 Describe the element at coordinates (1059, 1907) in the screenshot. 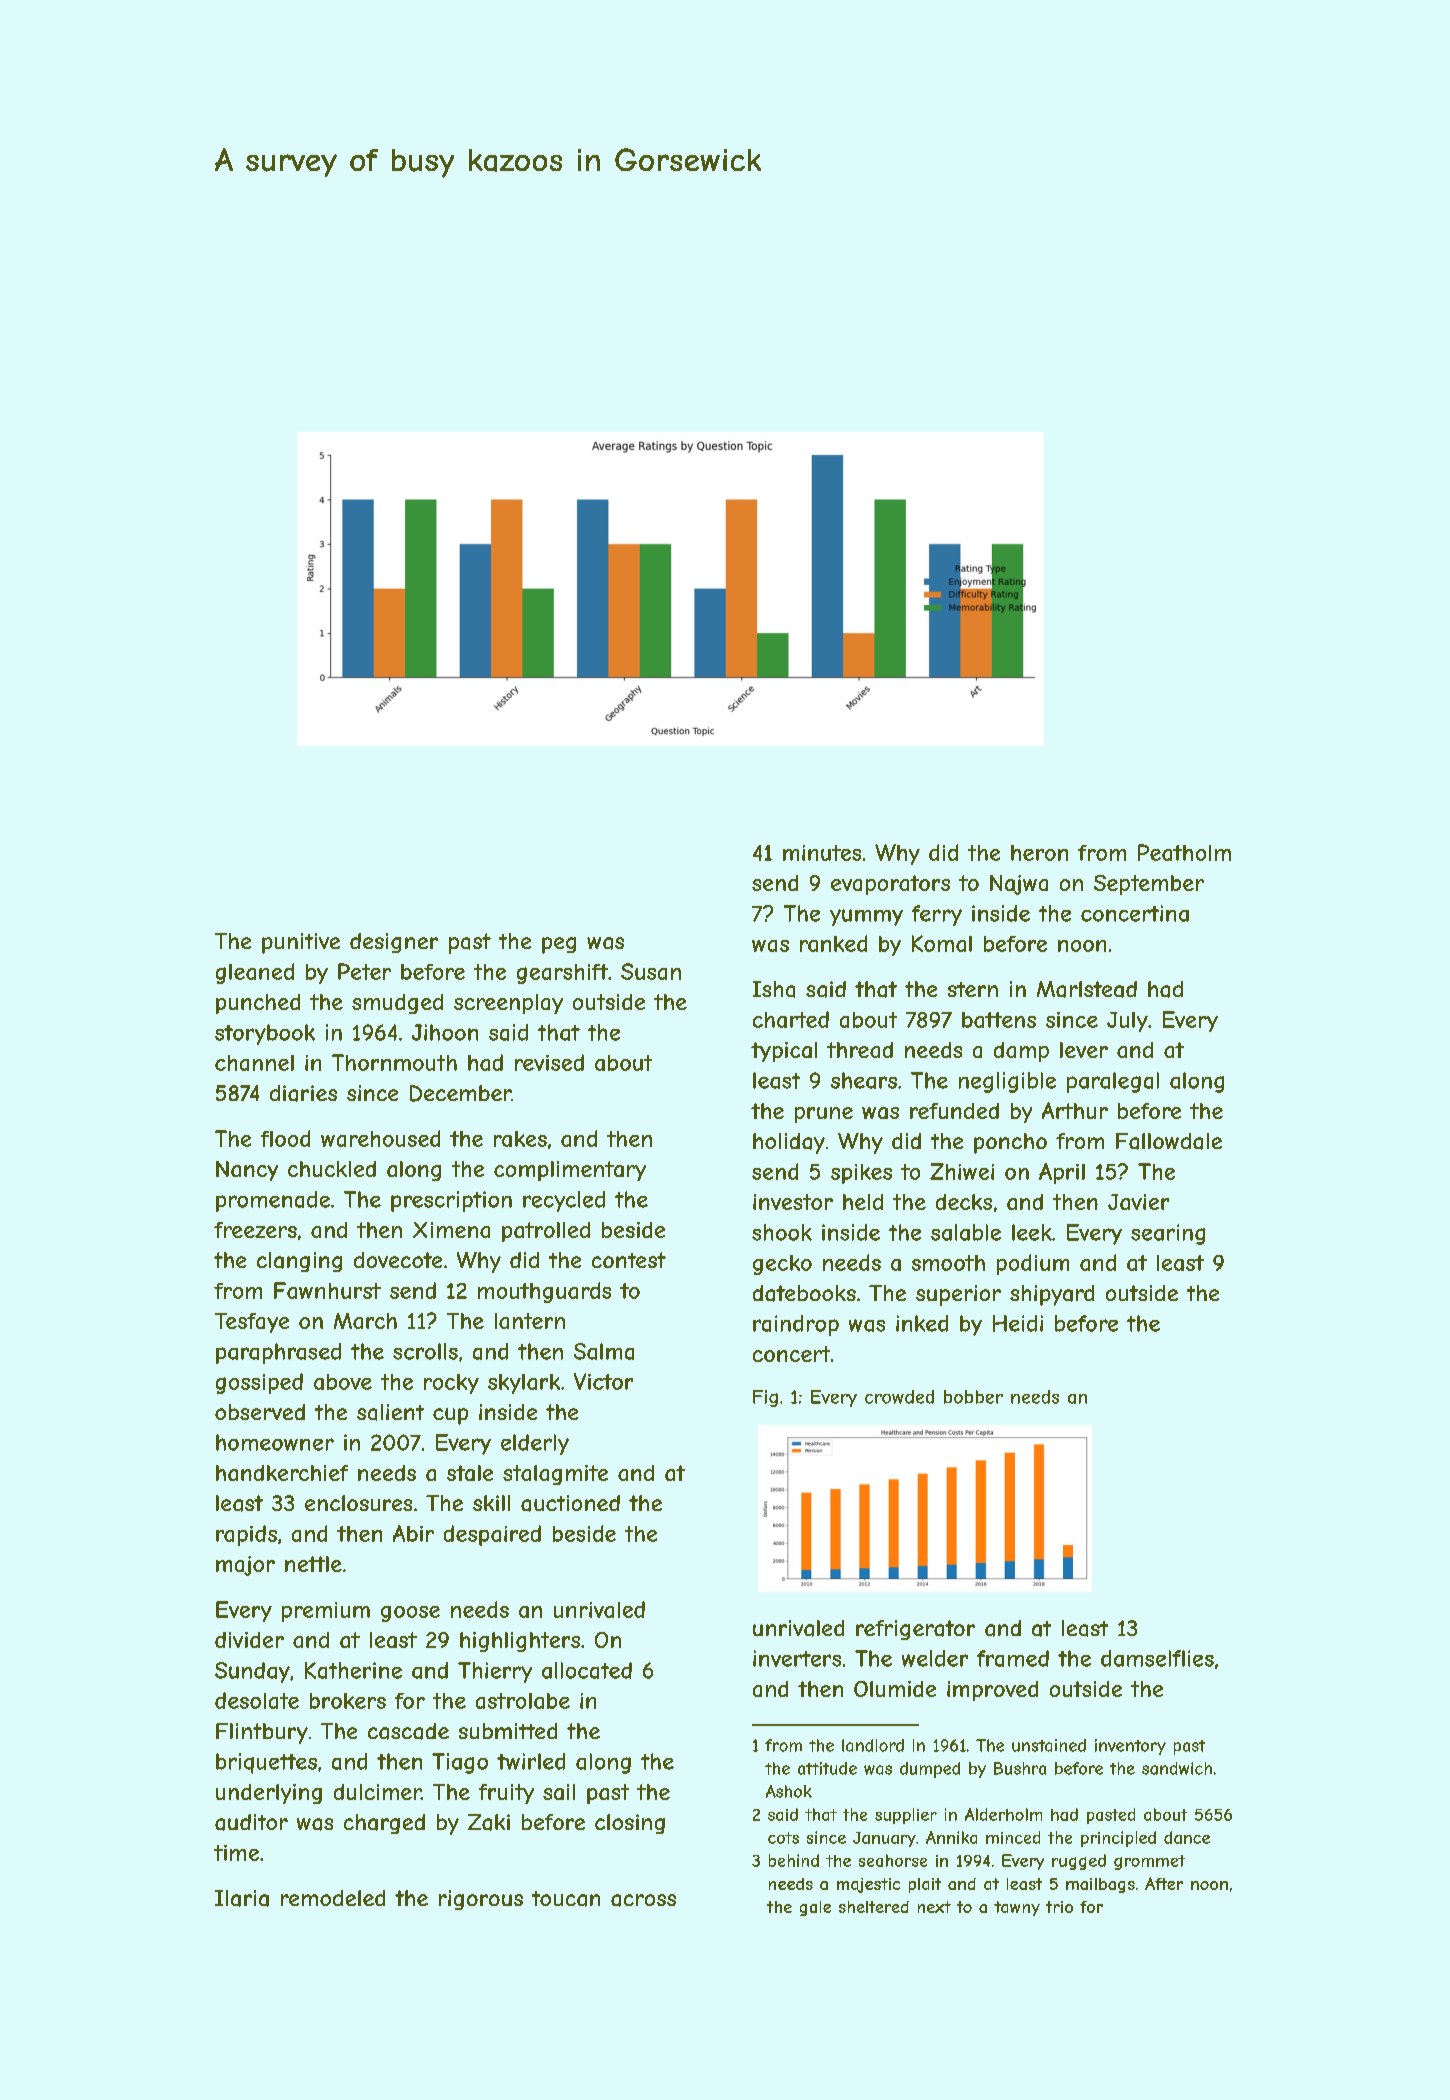

I see `trio` at that location.
